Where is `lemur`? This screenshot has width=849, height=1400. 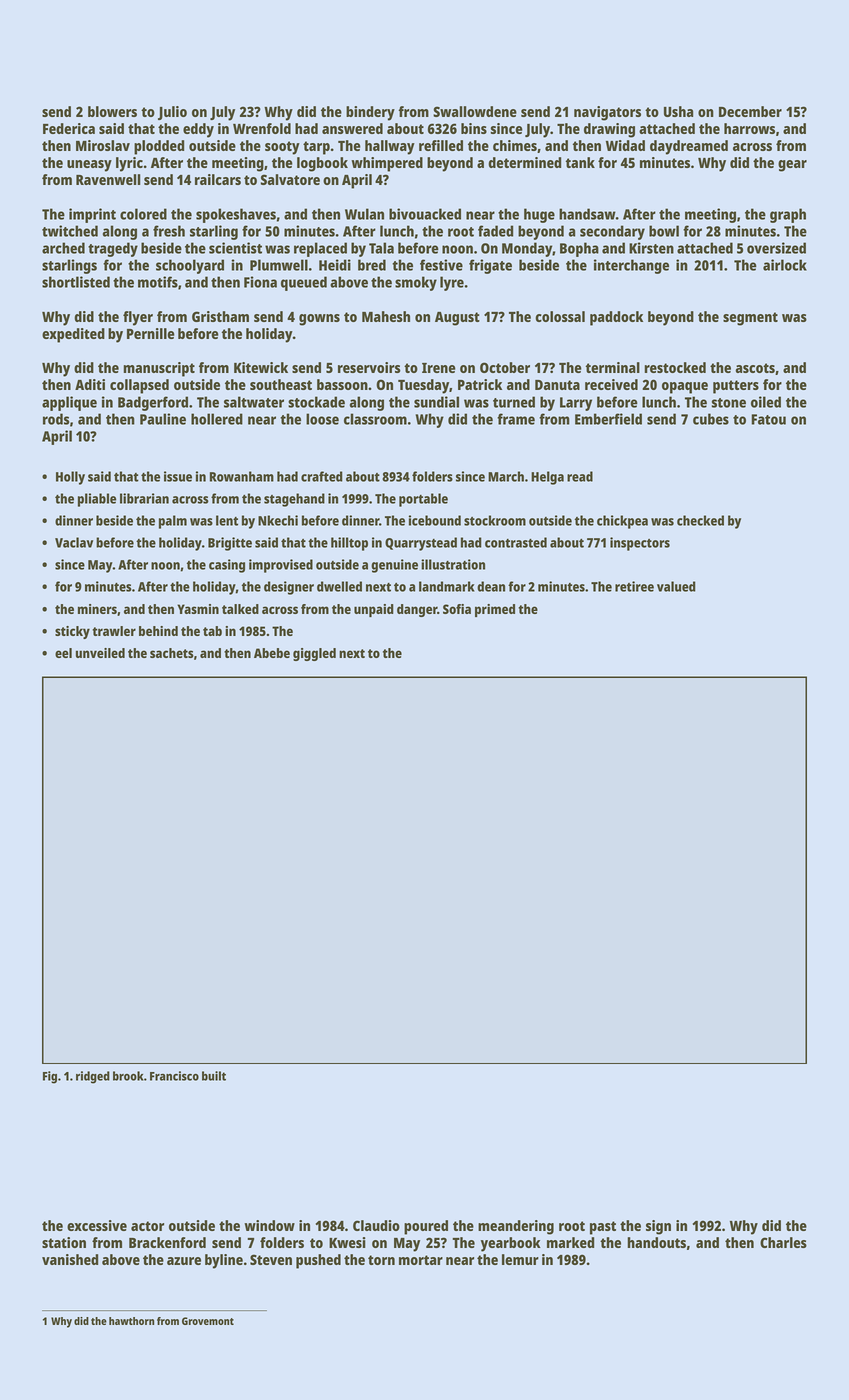
lemur is located at coordinates (520, 1259).
